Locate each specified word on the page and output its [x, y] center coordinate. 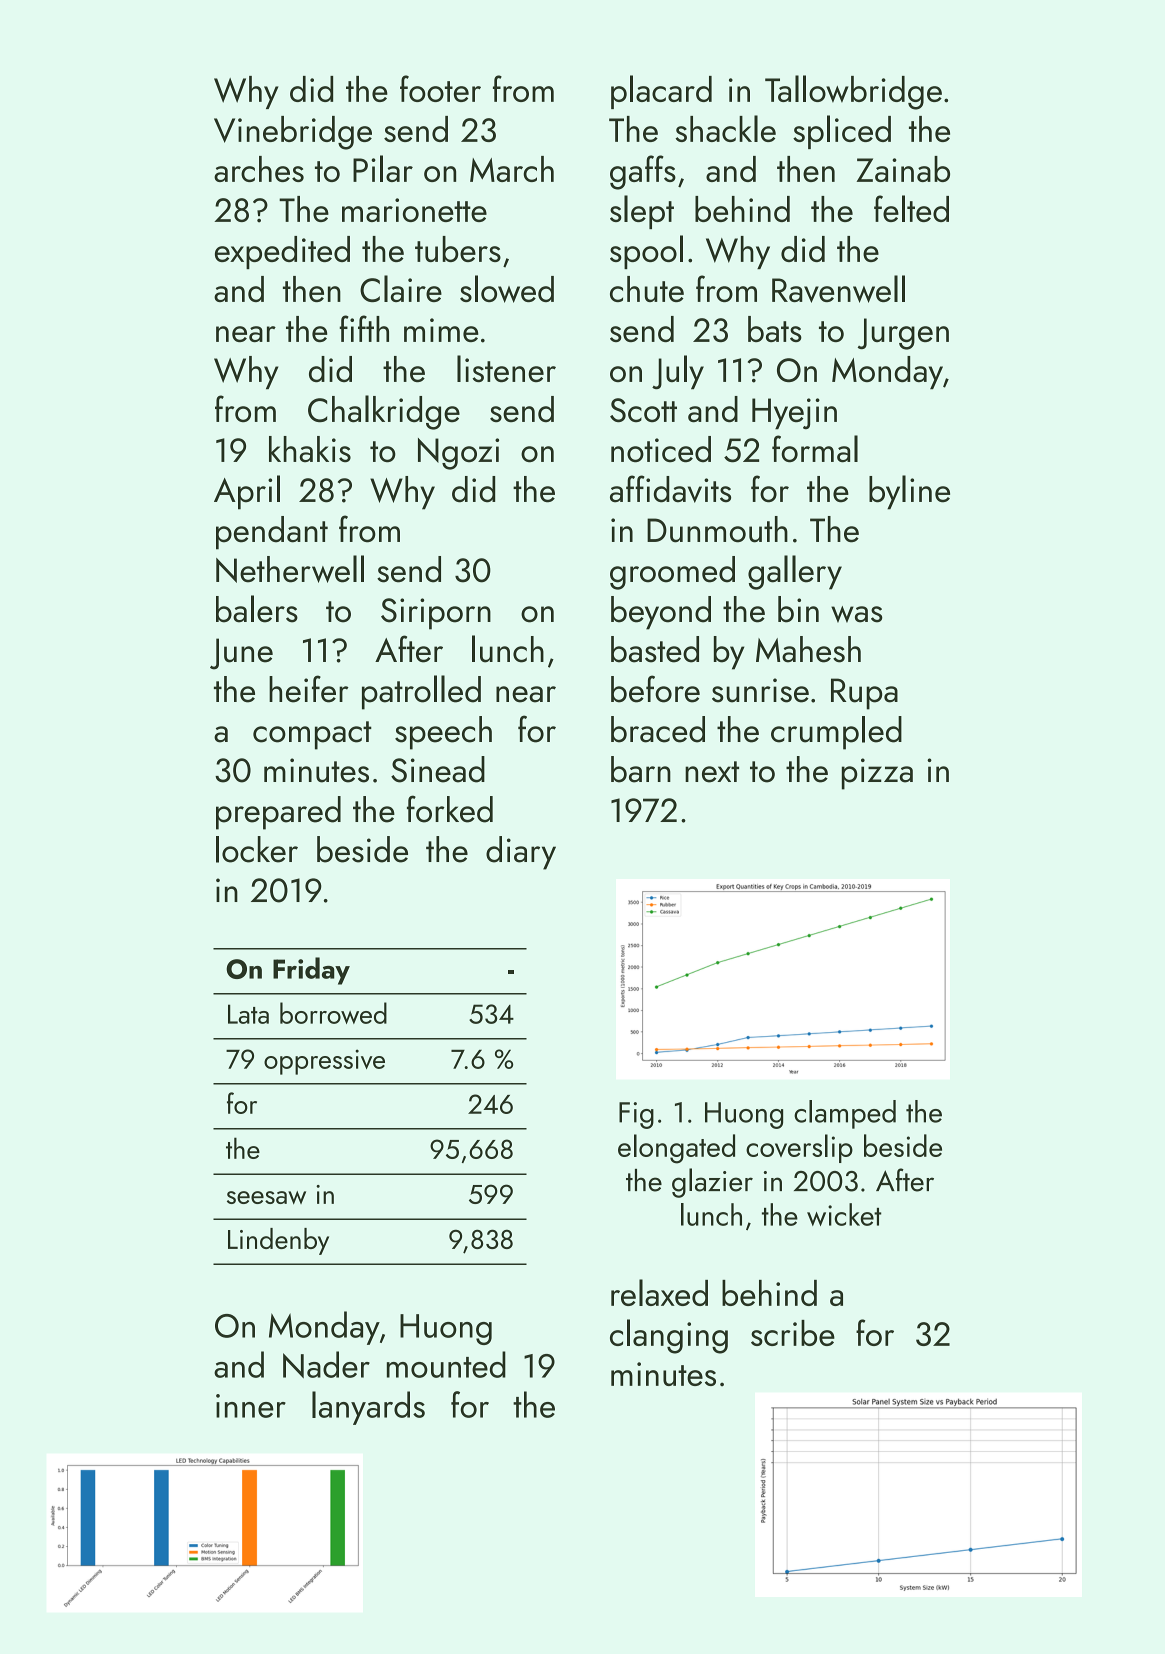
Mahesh [808, 649]
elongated [676, 1149]
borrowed [333, 1013]
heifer [309, 689]
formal [815, 449]
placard [661, 92]
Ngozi [458, 454]
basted [655, 649]
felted [911, 208]
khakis [310, 449]
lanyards [368, 1408]
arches [259, 169]
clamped [845, 1114]
